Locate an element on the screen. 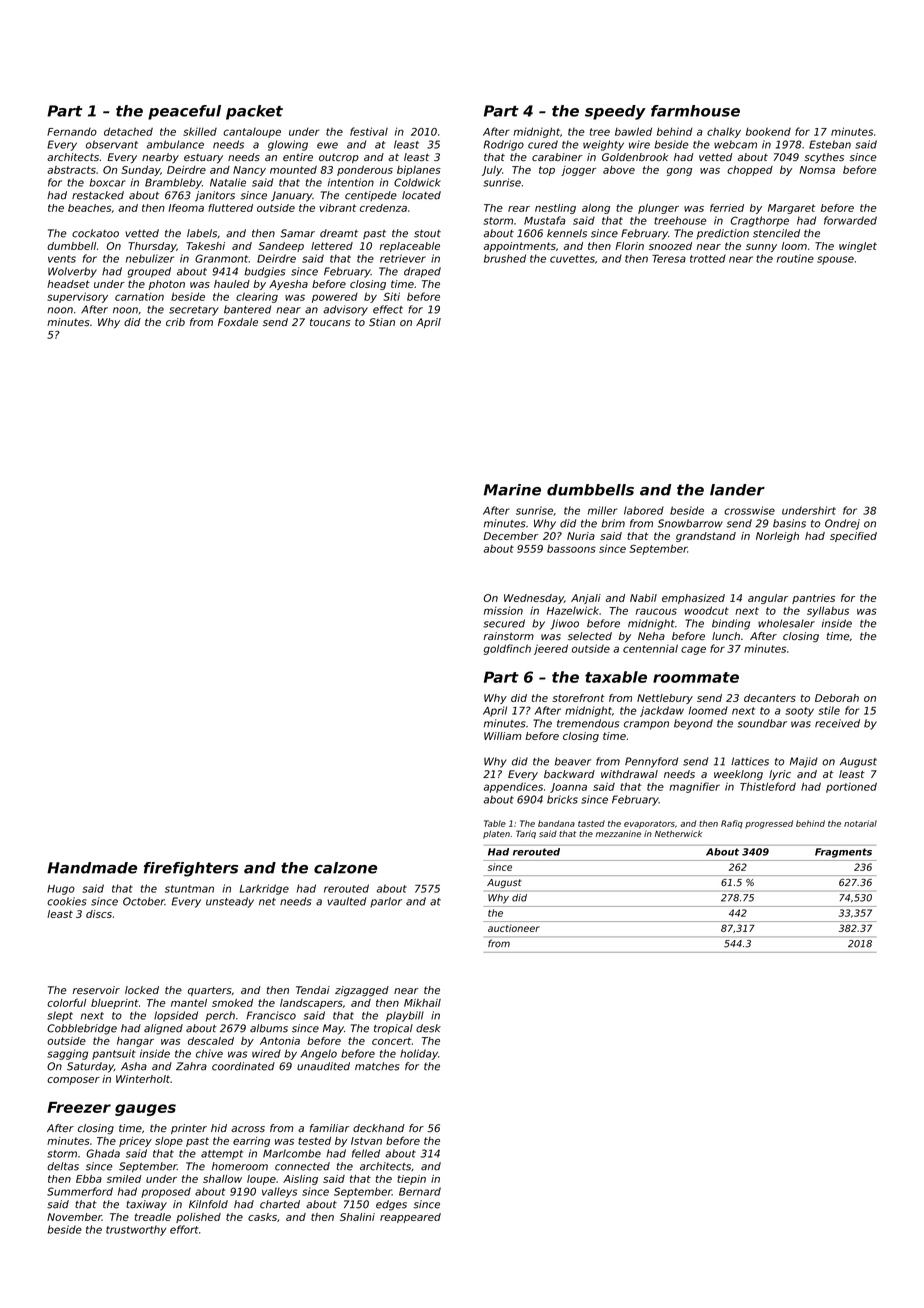 The image size is (924, 1308). Esteban is located at coordinates (830, 144).
